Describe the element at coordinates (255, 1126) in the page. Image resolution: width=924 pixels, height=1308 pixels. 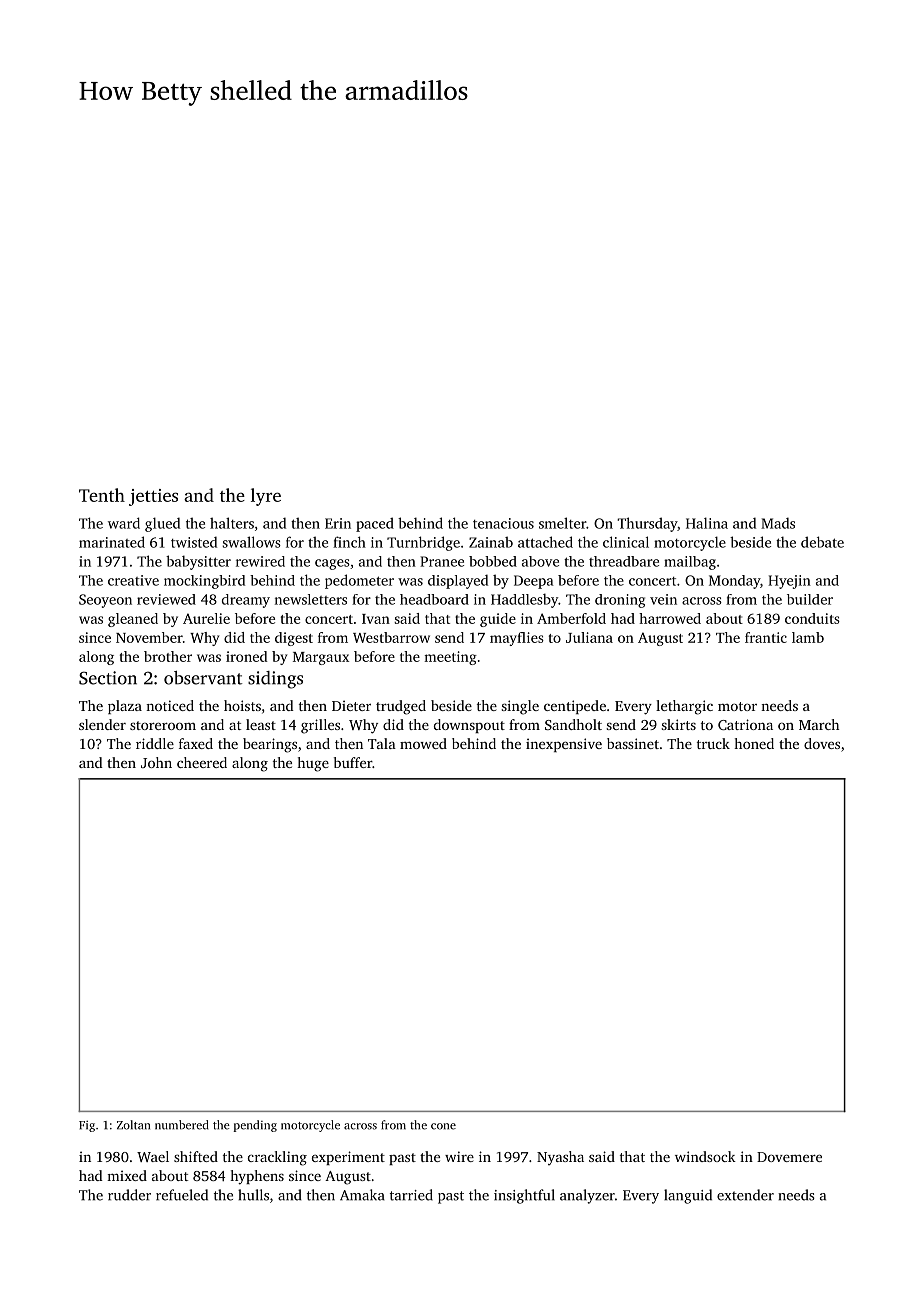
I see `pending` at that location.
